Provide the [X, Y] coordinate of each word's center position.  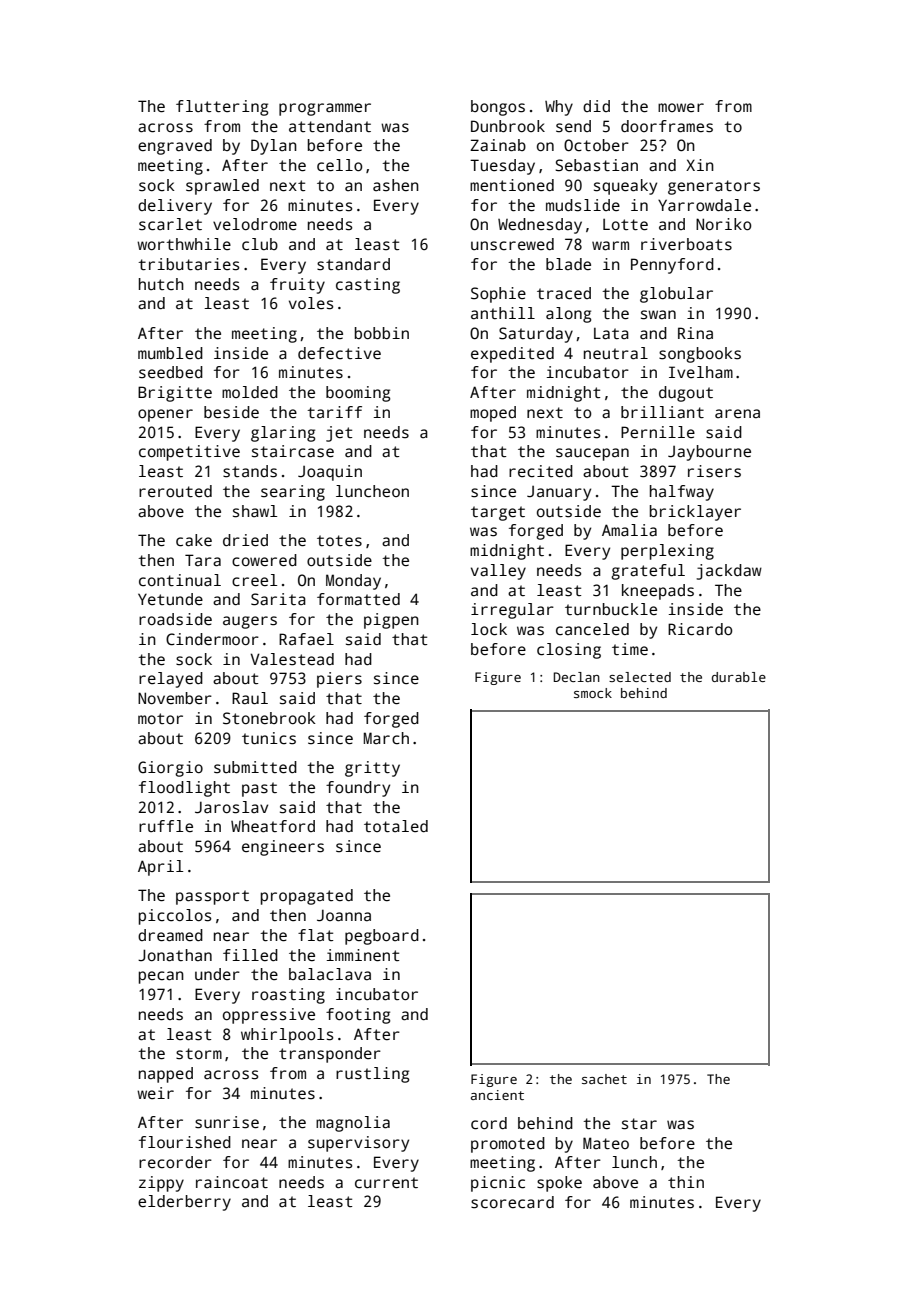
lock [489, 629]
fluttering [222, 108]
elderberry [184, 1203]
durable [739, 677]
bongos [498, 108]
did [596, 106]
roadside [175, 619]
